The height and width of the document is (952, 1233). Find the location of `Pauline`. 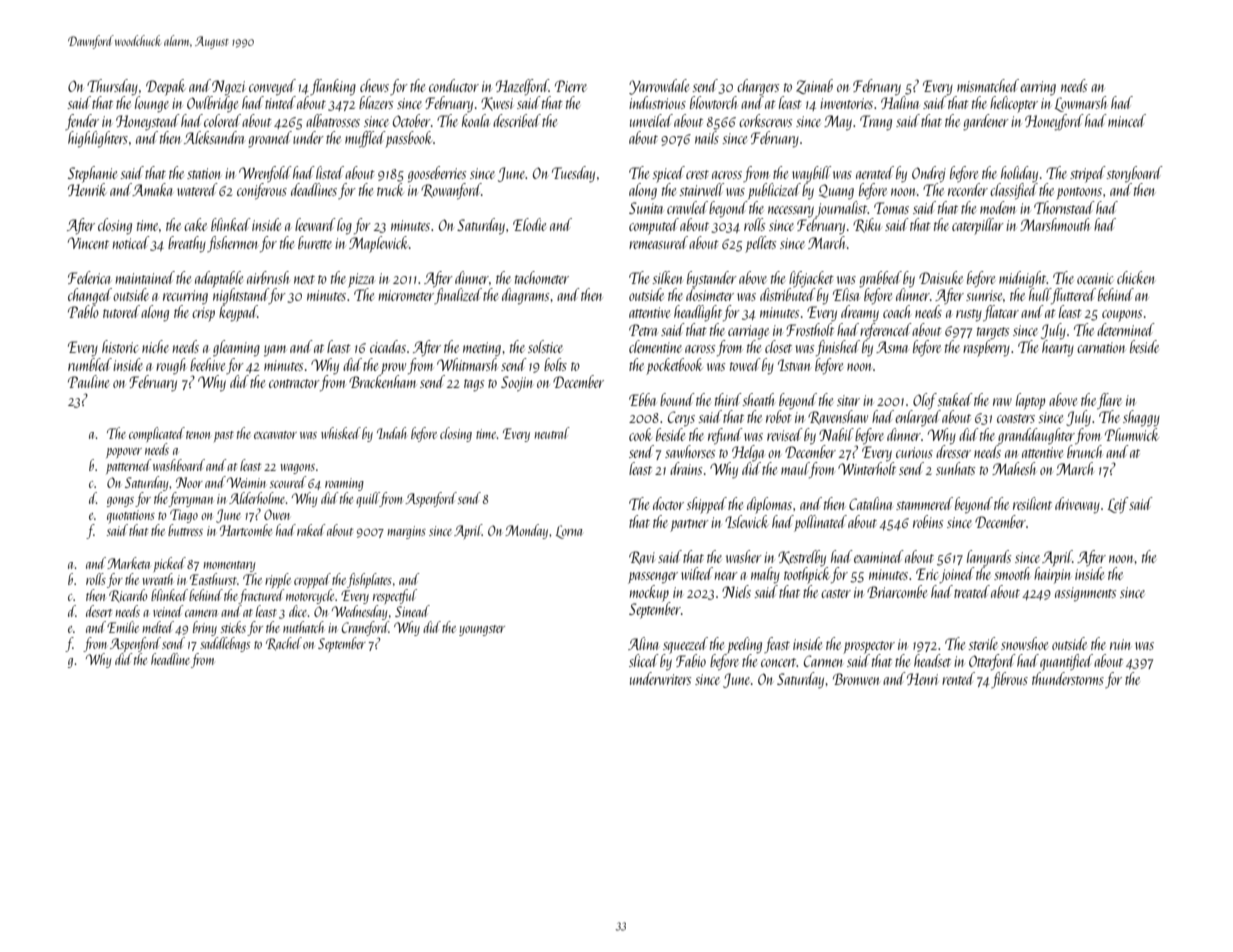

Pauline is located at coordinates (88, 381).
